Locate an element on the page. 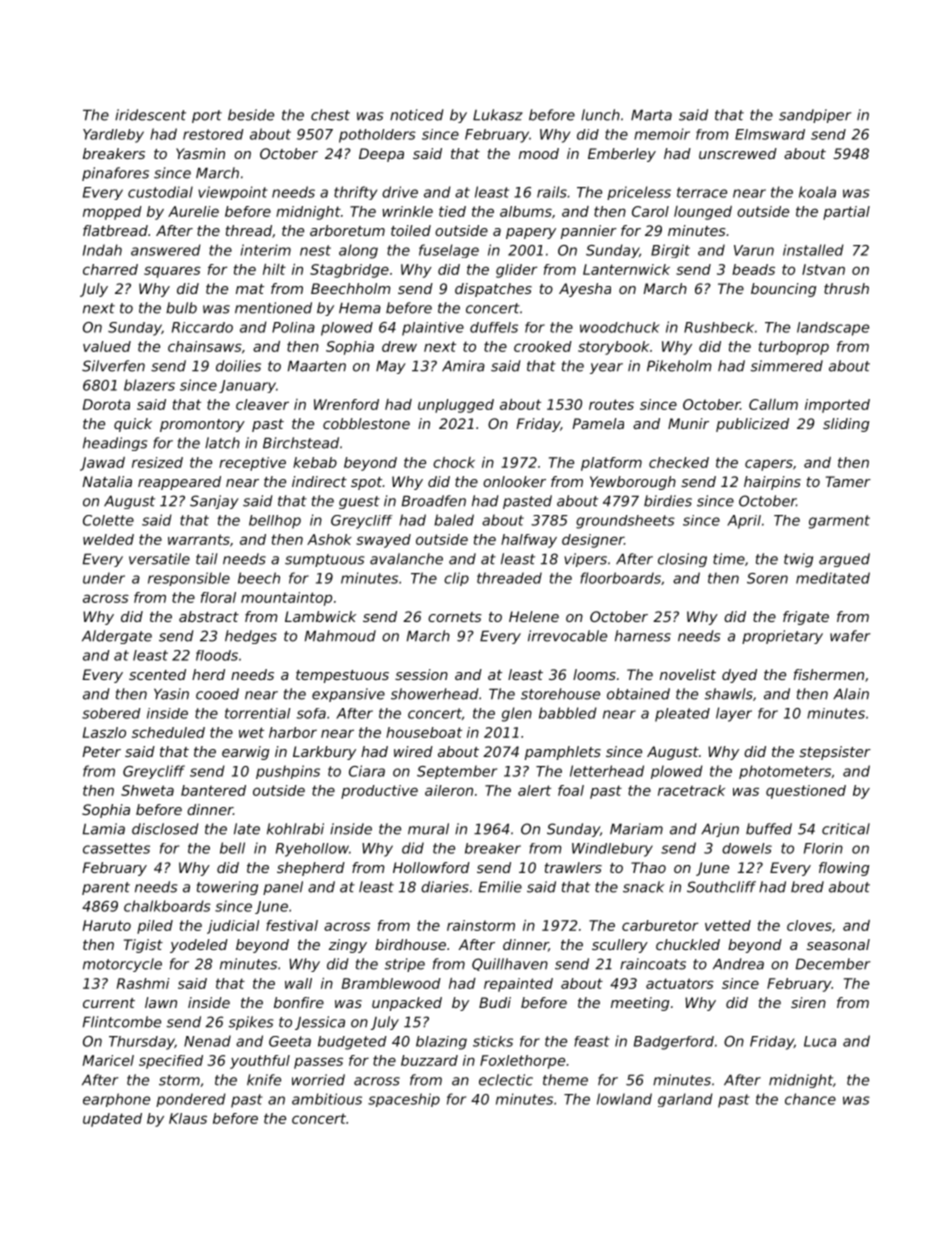 The width and height of the document is (952, 1233). Sanjay is located at coordinates (214, 502).
